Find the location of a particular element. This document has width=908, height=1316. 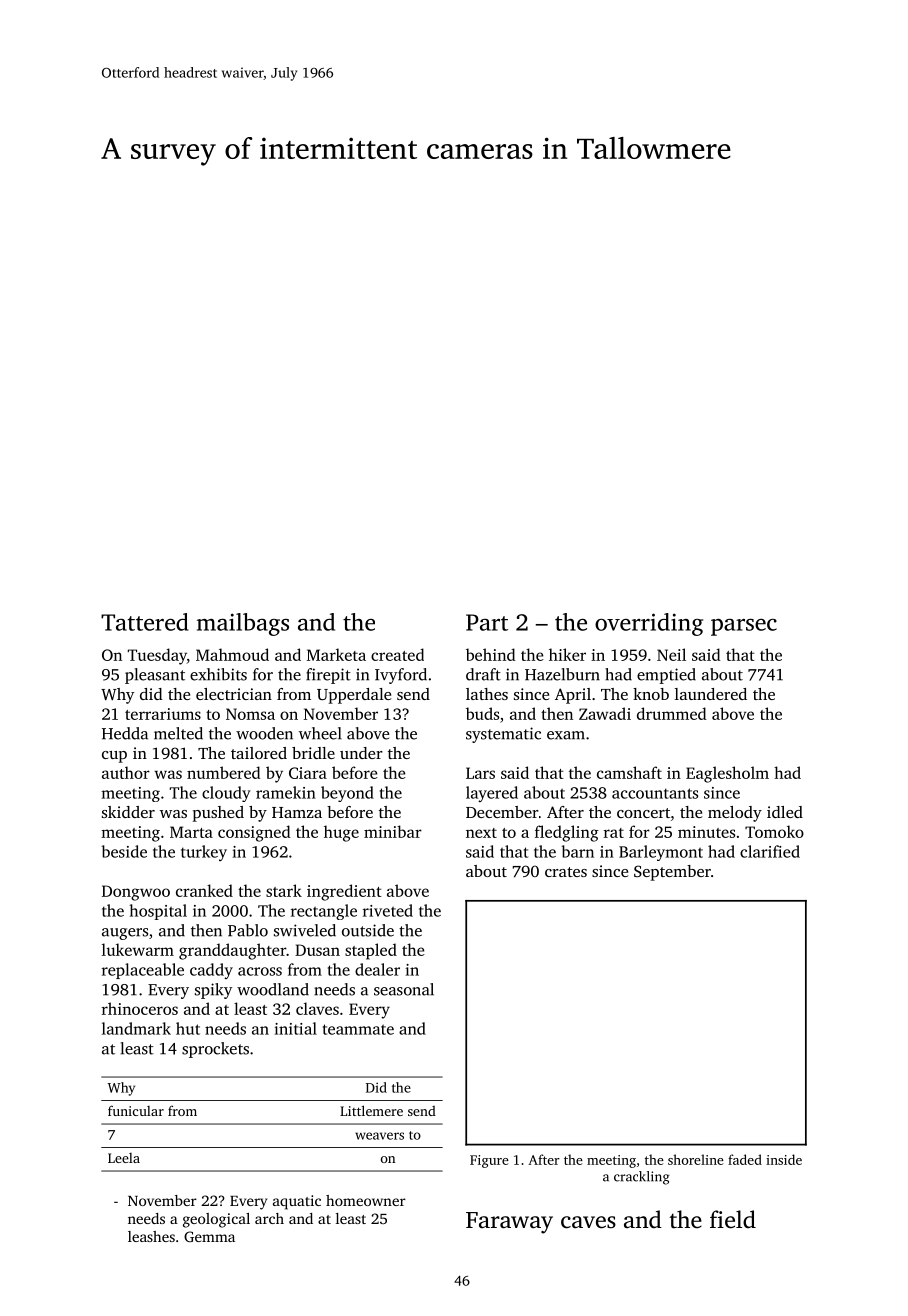

idled is located at coordinates (785, 812).
